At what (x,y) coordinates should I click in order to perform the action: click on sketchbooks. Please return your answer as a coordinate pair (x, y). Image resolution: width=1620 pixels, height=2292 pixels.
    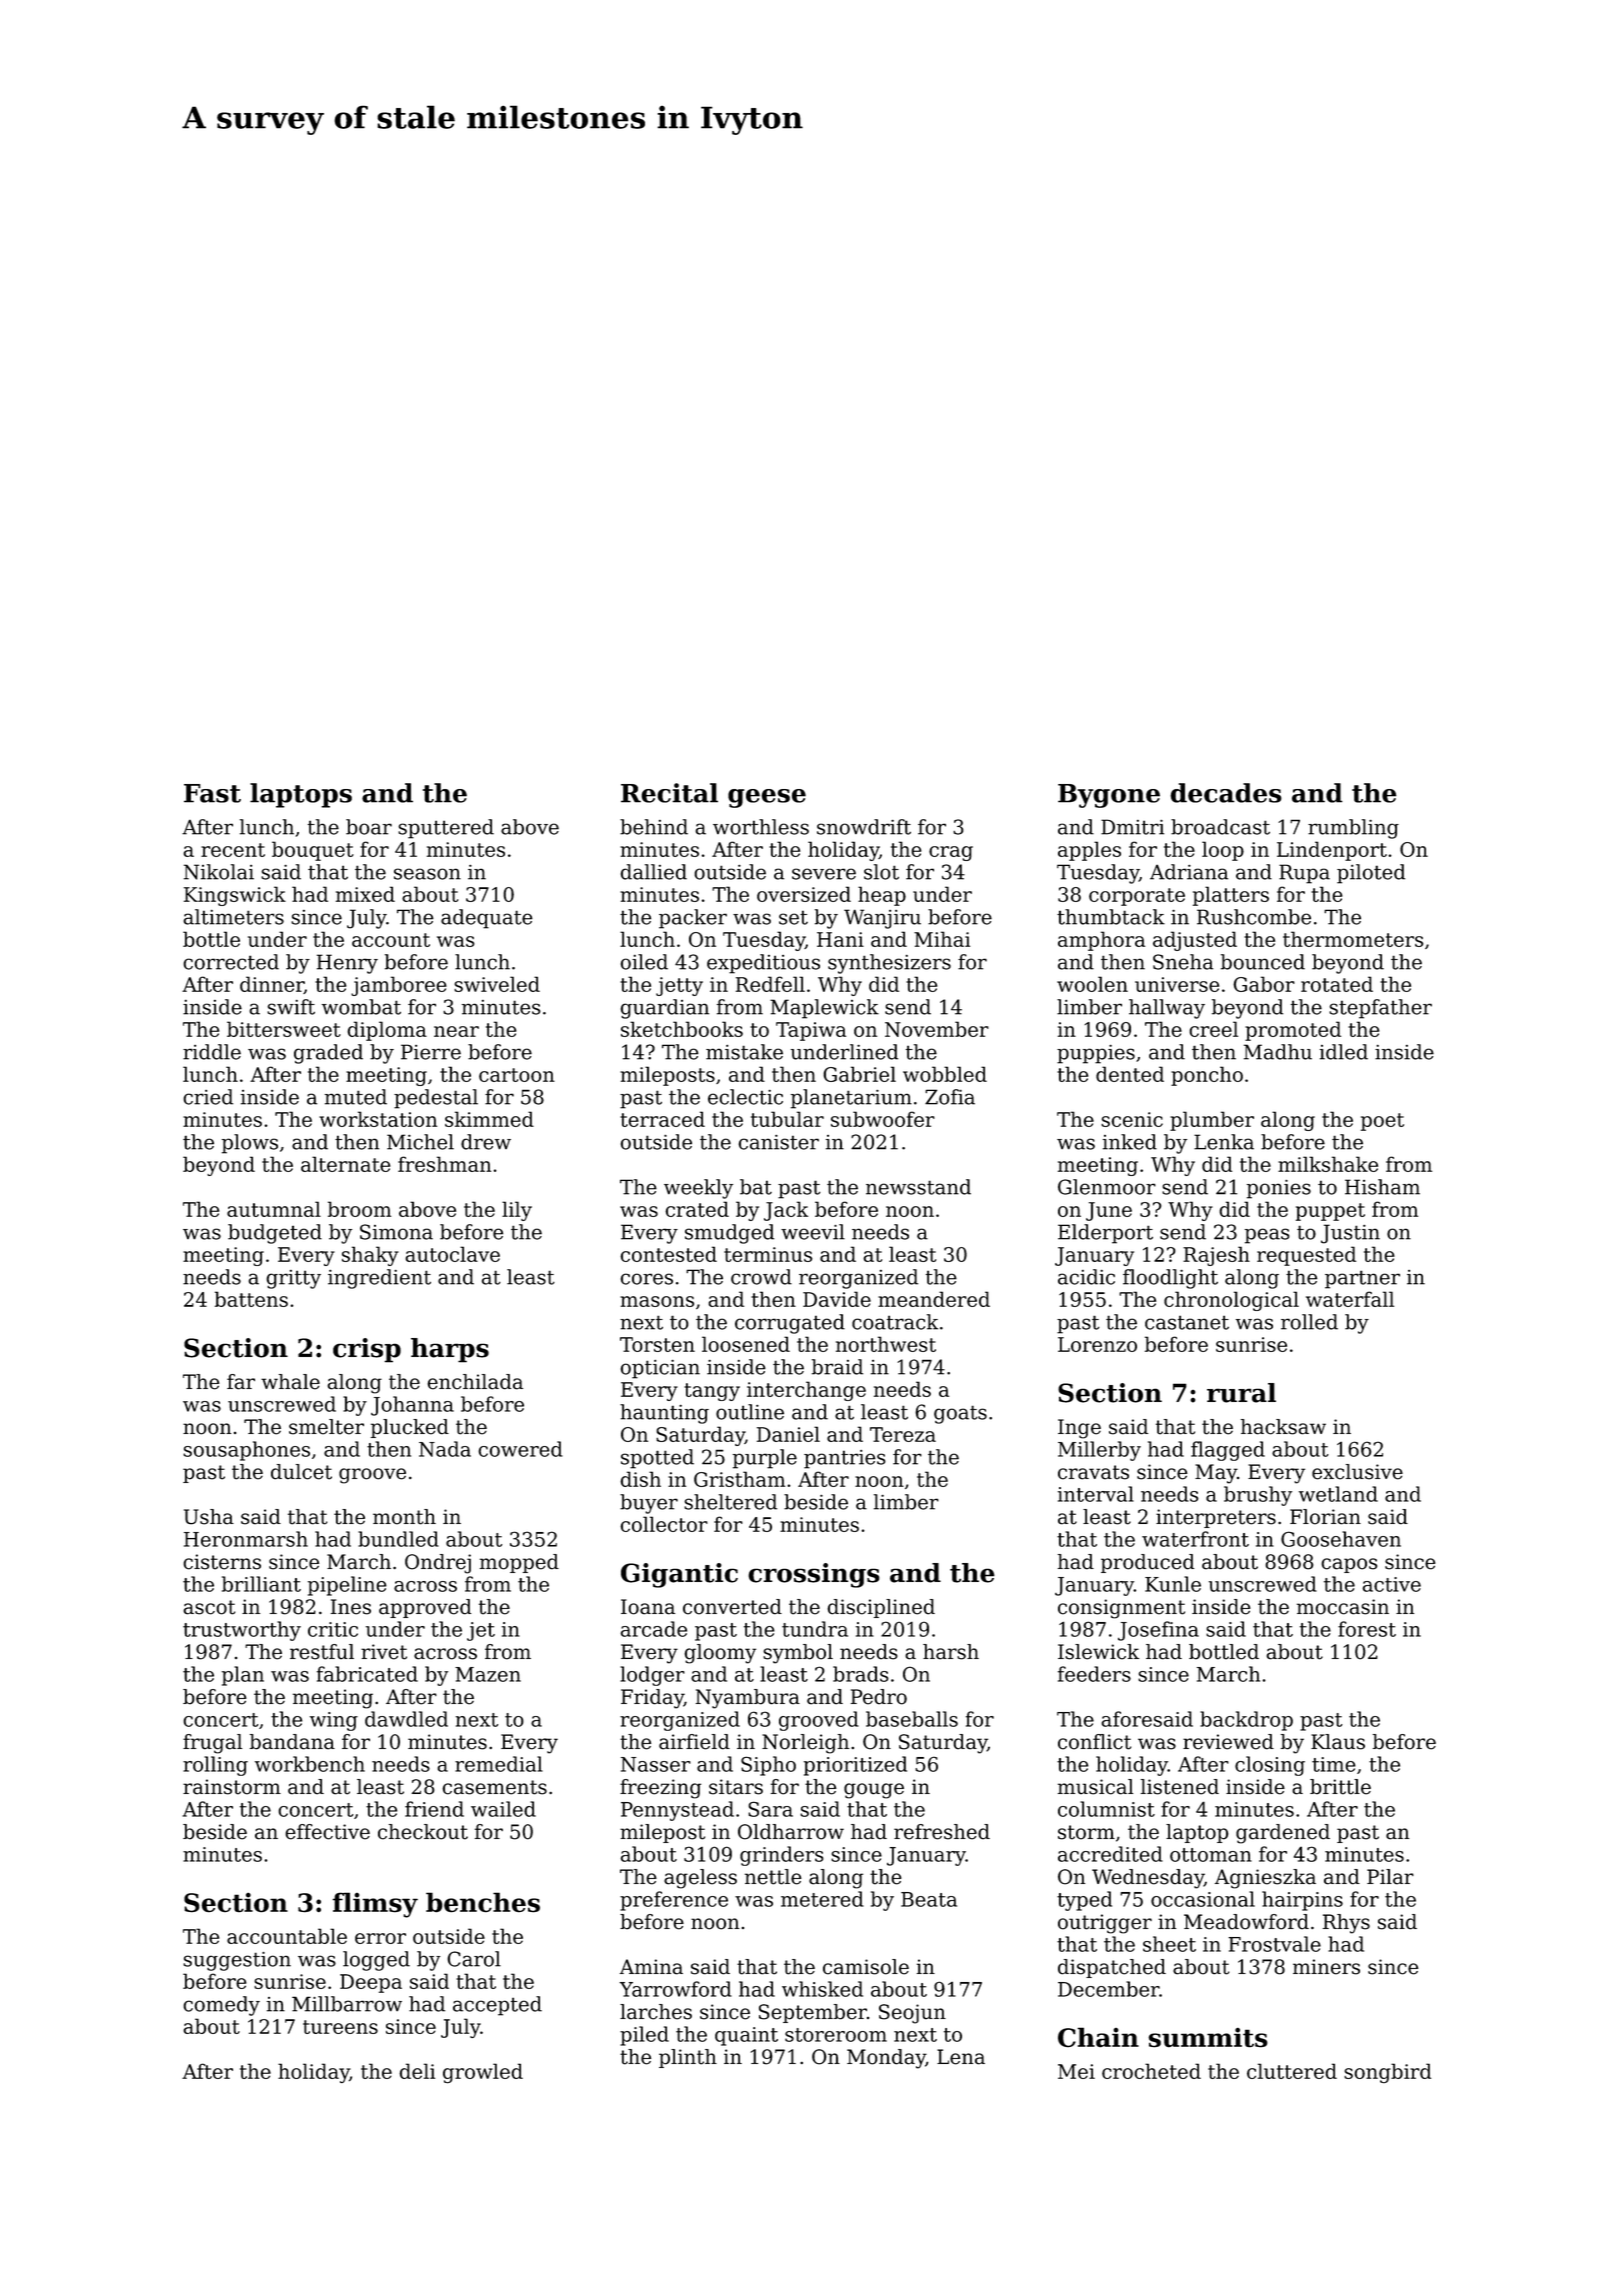
    Looking at the image, I should click on (682, 1029).
